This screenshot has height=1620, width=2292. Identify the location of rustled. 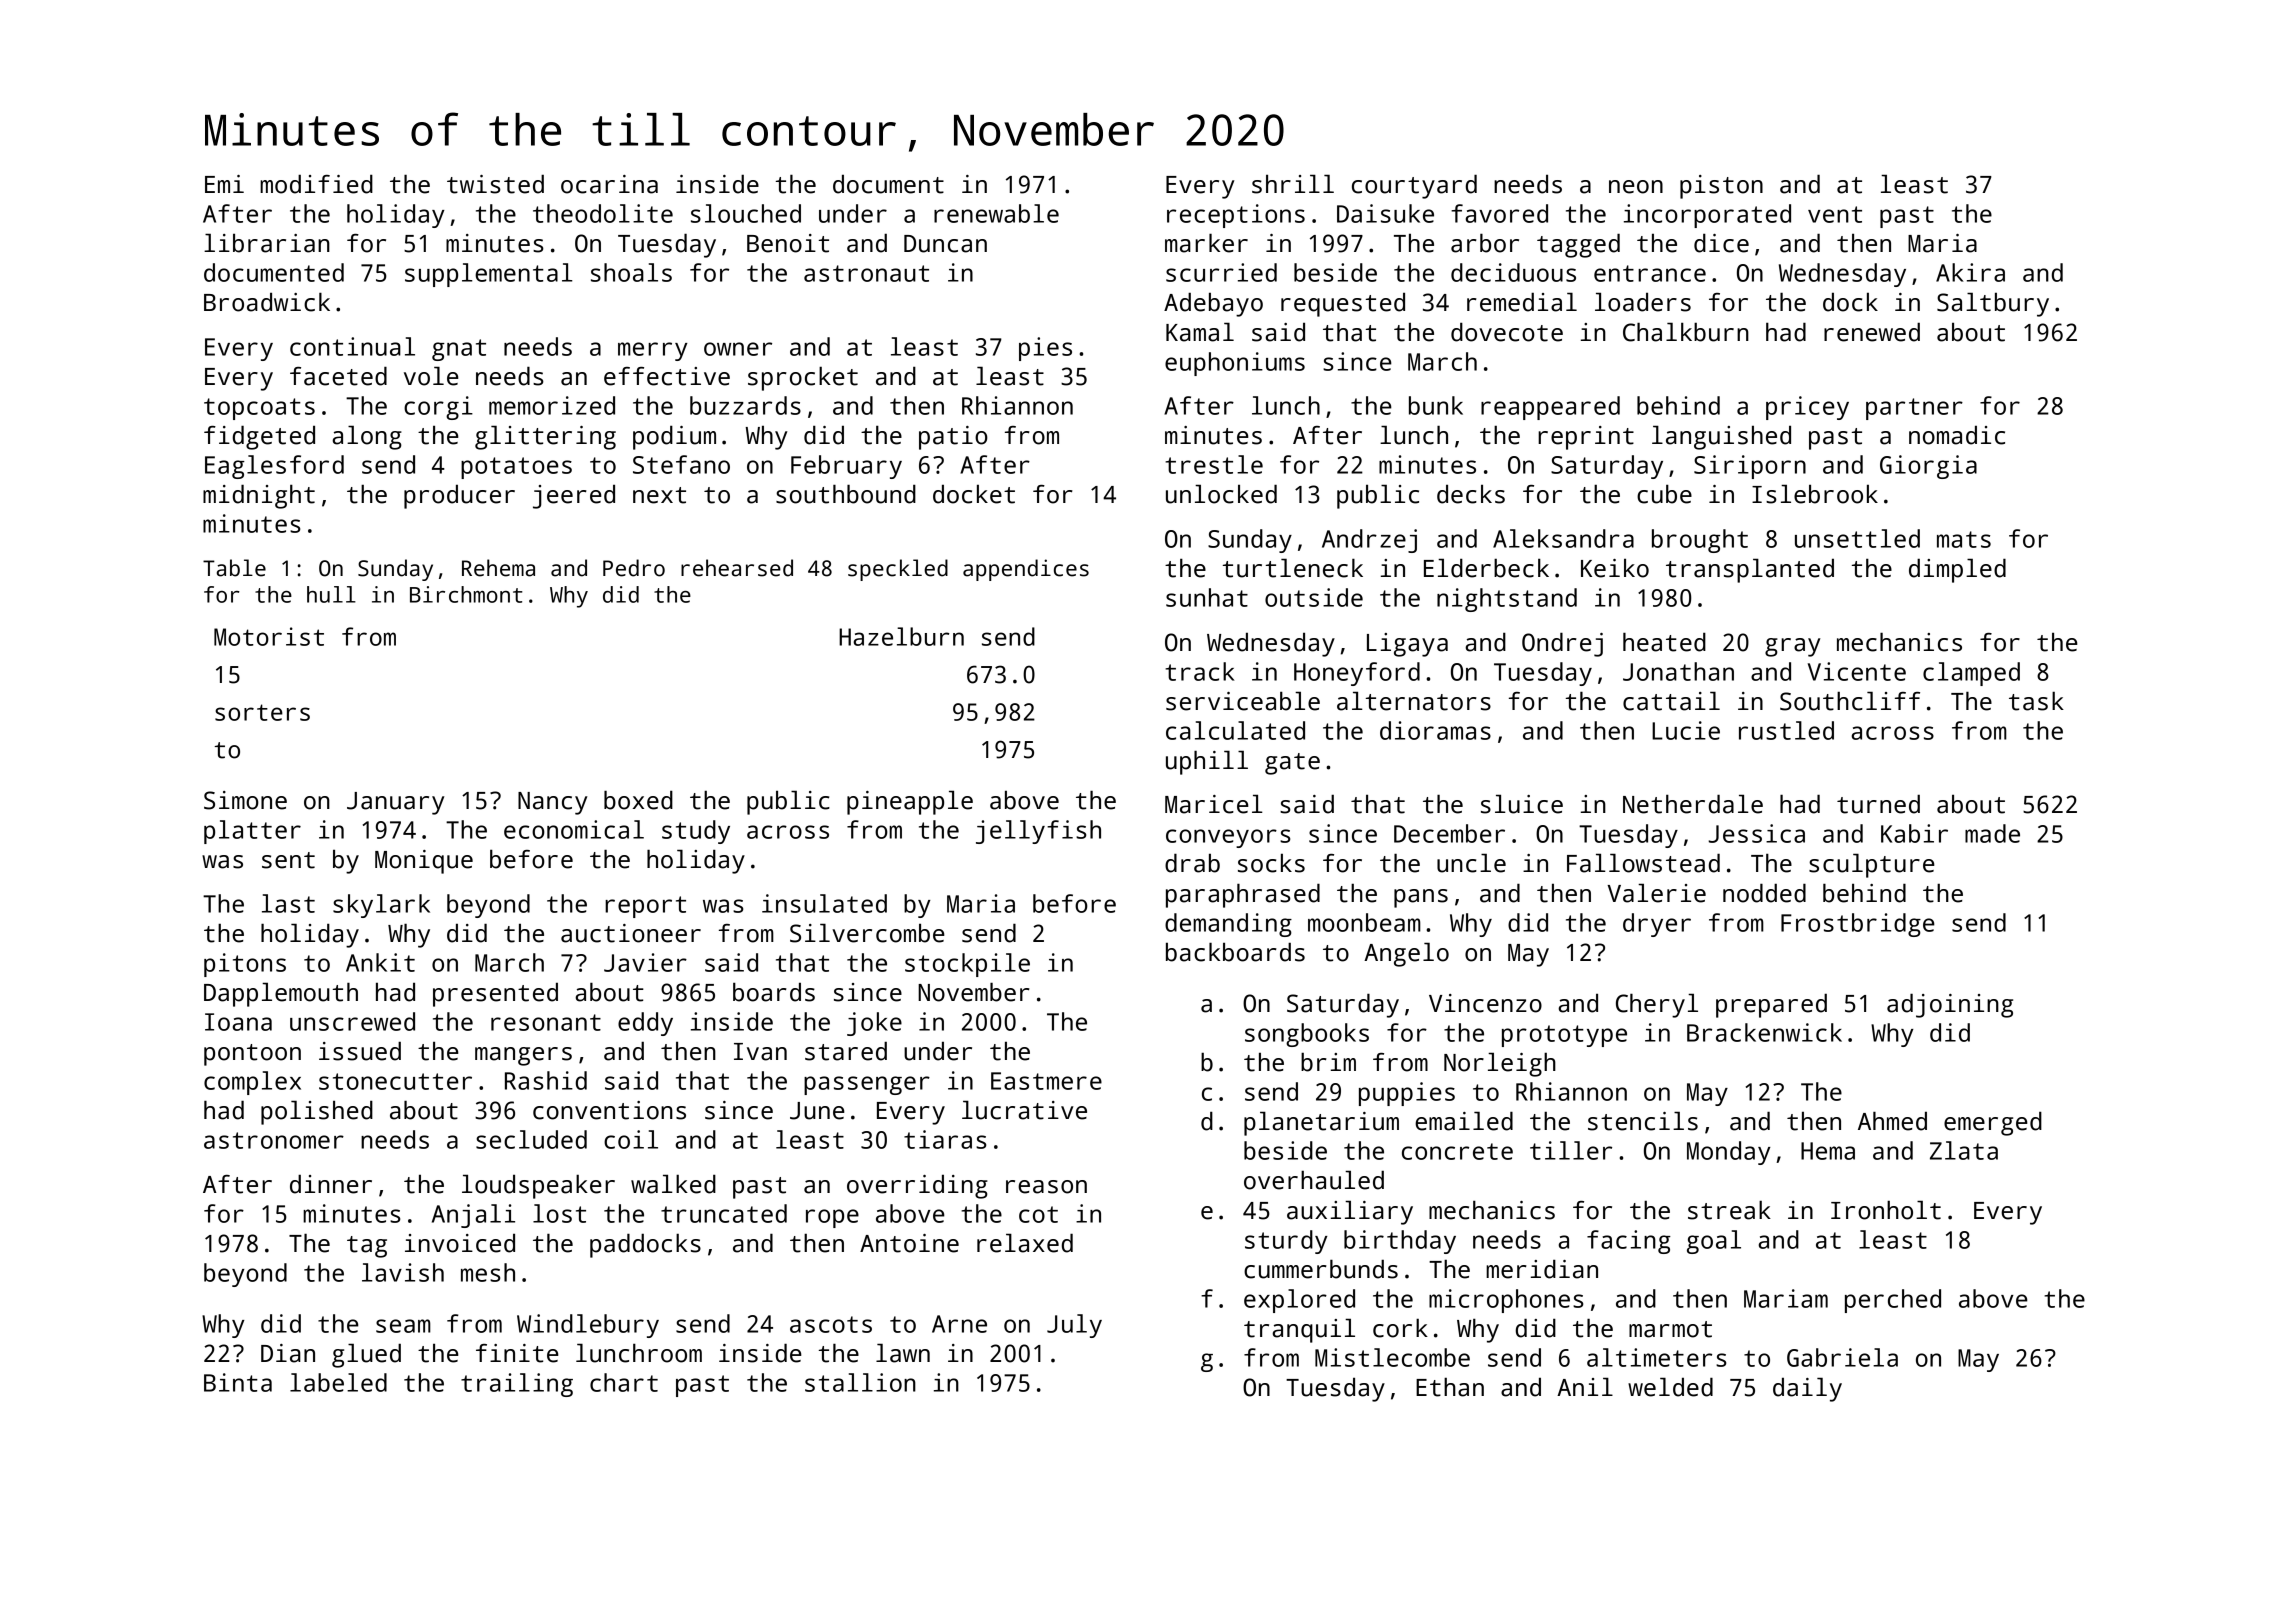
(1786, 730).
